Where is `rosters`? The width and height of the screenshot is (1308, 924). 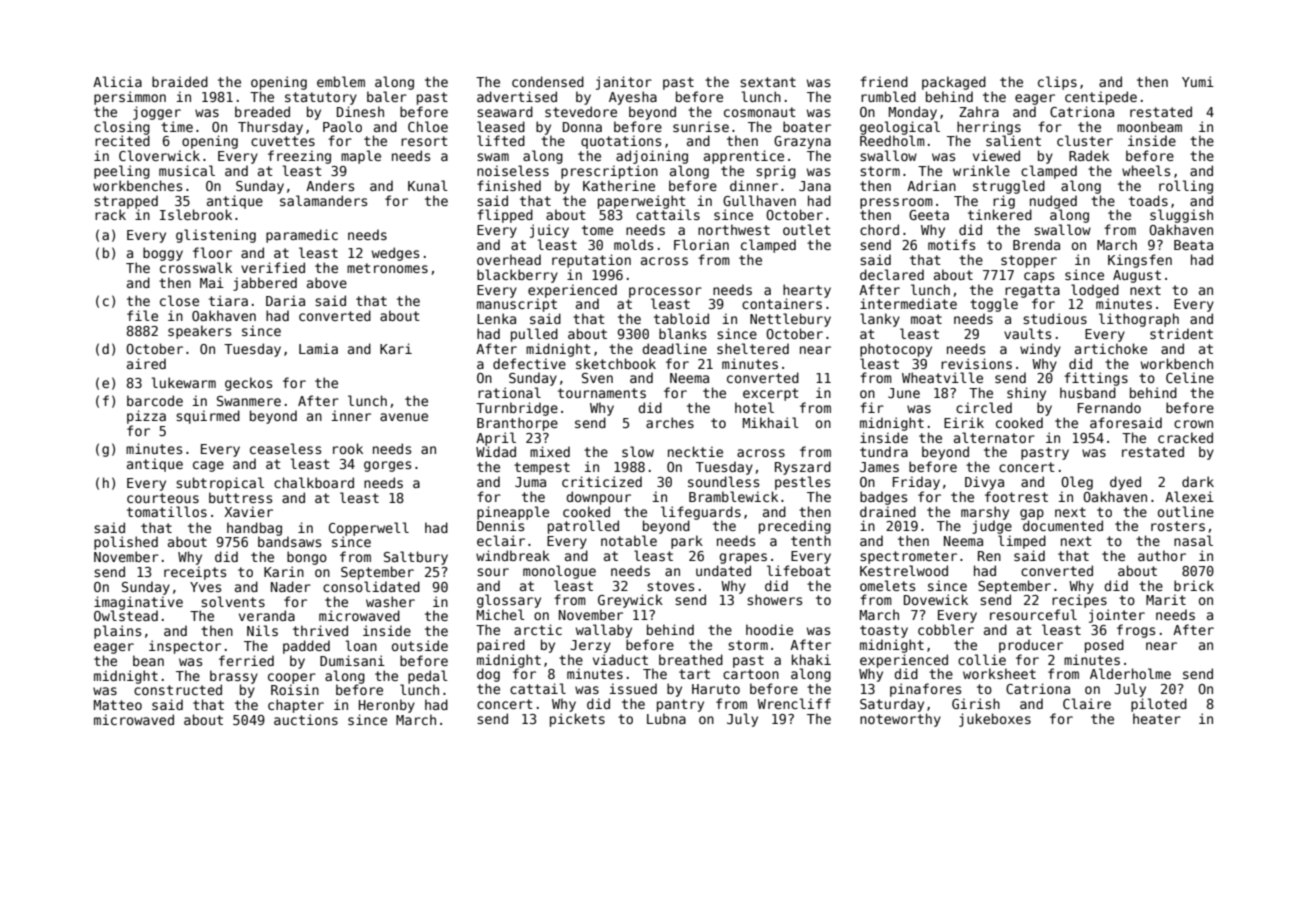
rosters is located at coordinates (1178, 526).
